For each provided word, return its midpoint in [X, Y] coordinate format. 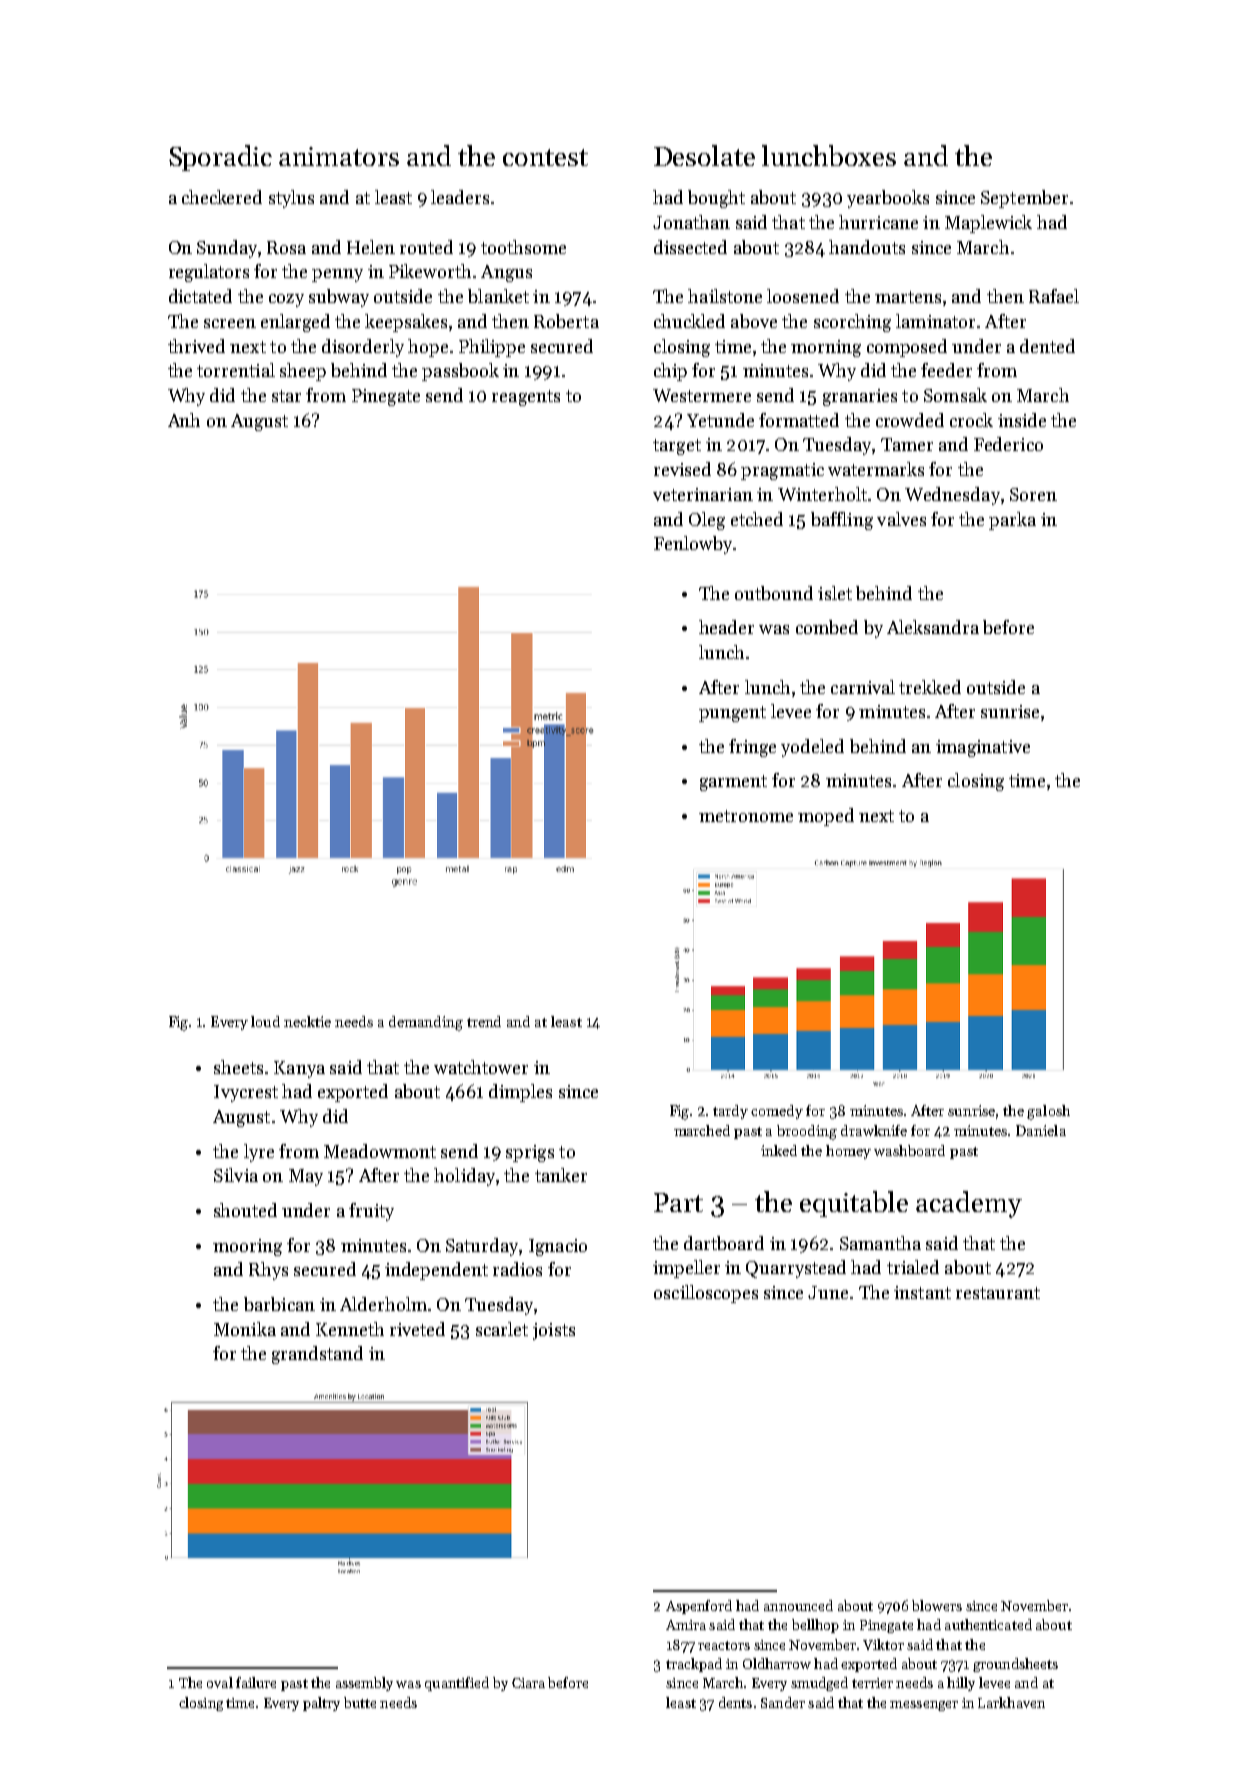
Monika [245, 1329]
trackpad [694, 1665]
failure [256, 1682]
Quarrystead [796, 1269]
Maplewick [988, 224]
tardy [730, 1112]
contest [545, 157]
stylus [291, 199]
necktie [307, 1021]
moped [826, 817]
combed [827, 627]
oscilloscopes [706, 1294]
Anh [184, 420]
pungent [732, 714]
